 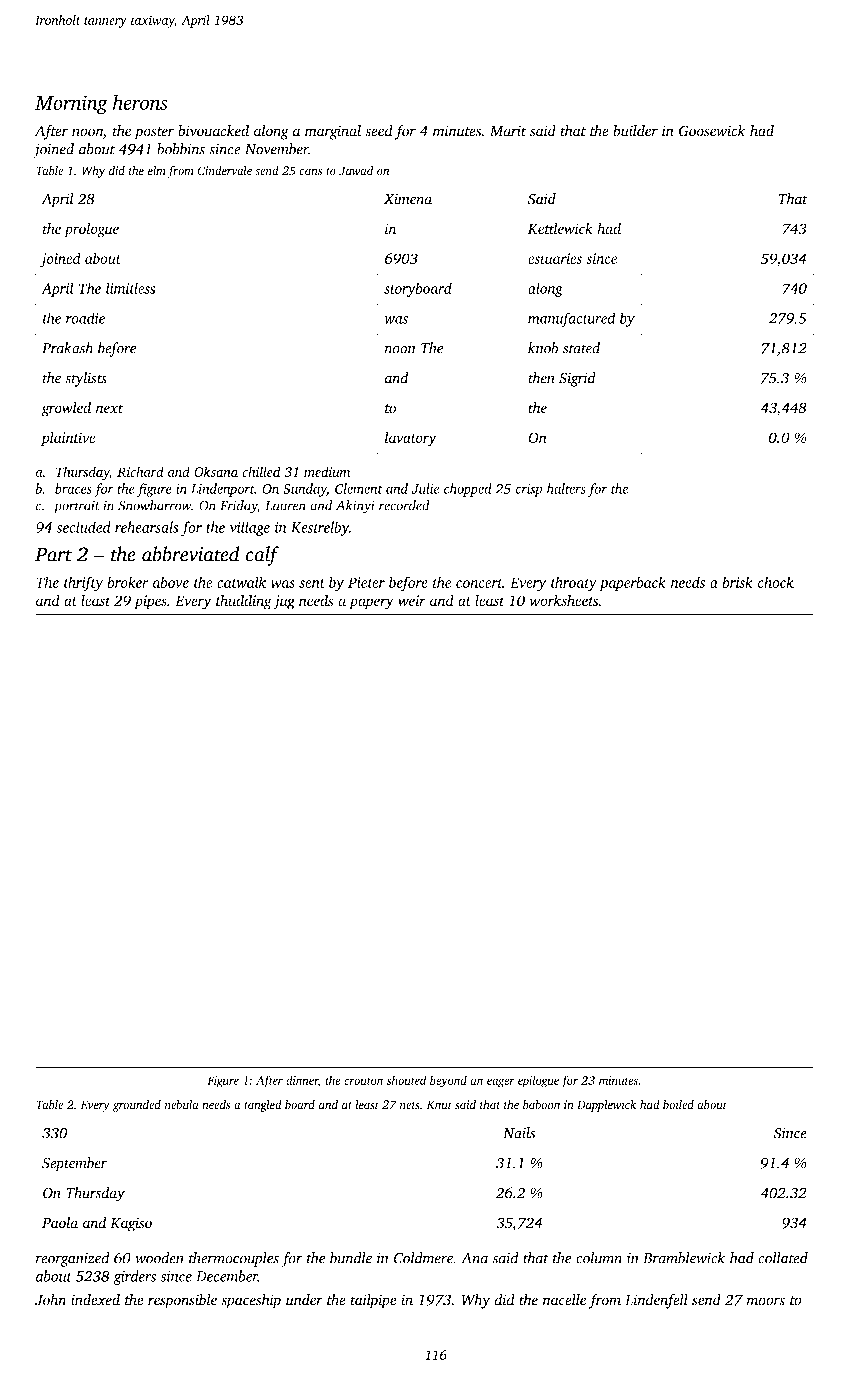 What do you see at coordinates (53, 554) in the page?
I see `Part` at bounding box center [53, 554].
